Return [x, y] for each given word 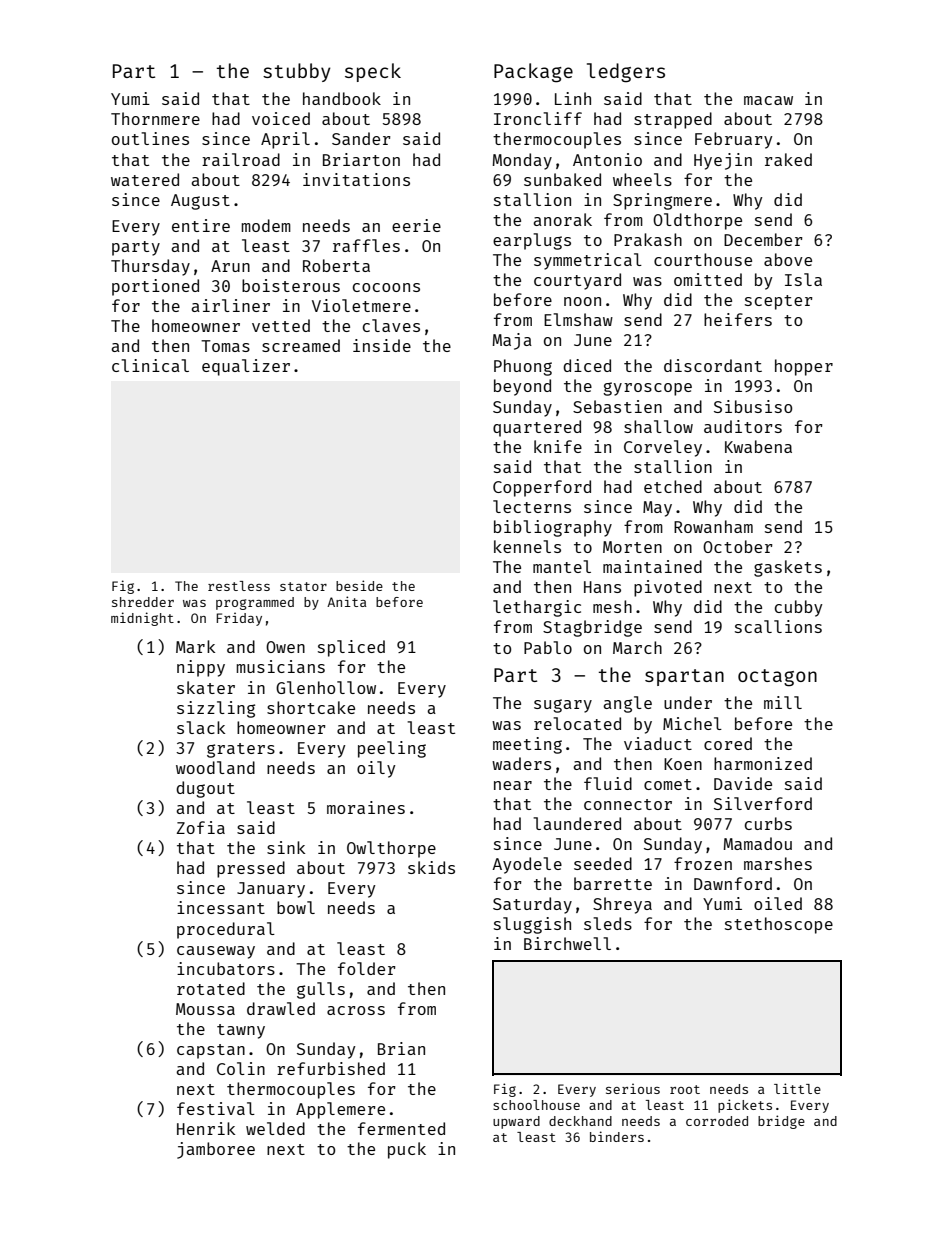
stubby [297, 72]
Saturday [532, 905]
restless [239, 586]
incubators [226, 968]
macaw [768, 100]
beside [359, 585]
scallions [778, 626]
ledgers [626, 73]
